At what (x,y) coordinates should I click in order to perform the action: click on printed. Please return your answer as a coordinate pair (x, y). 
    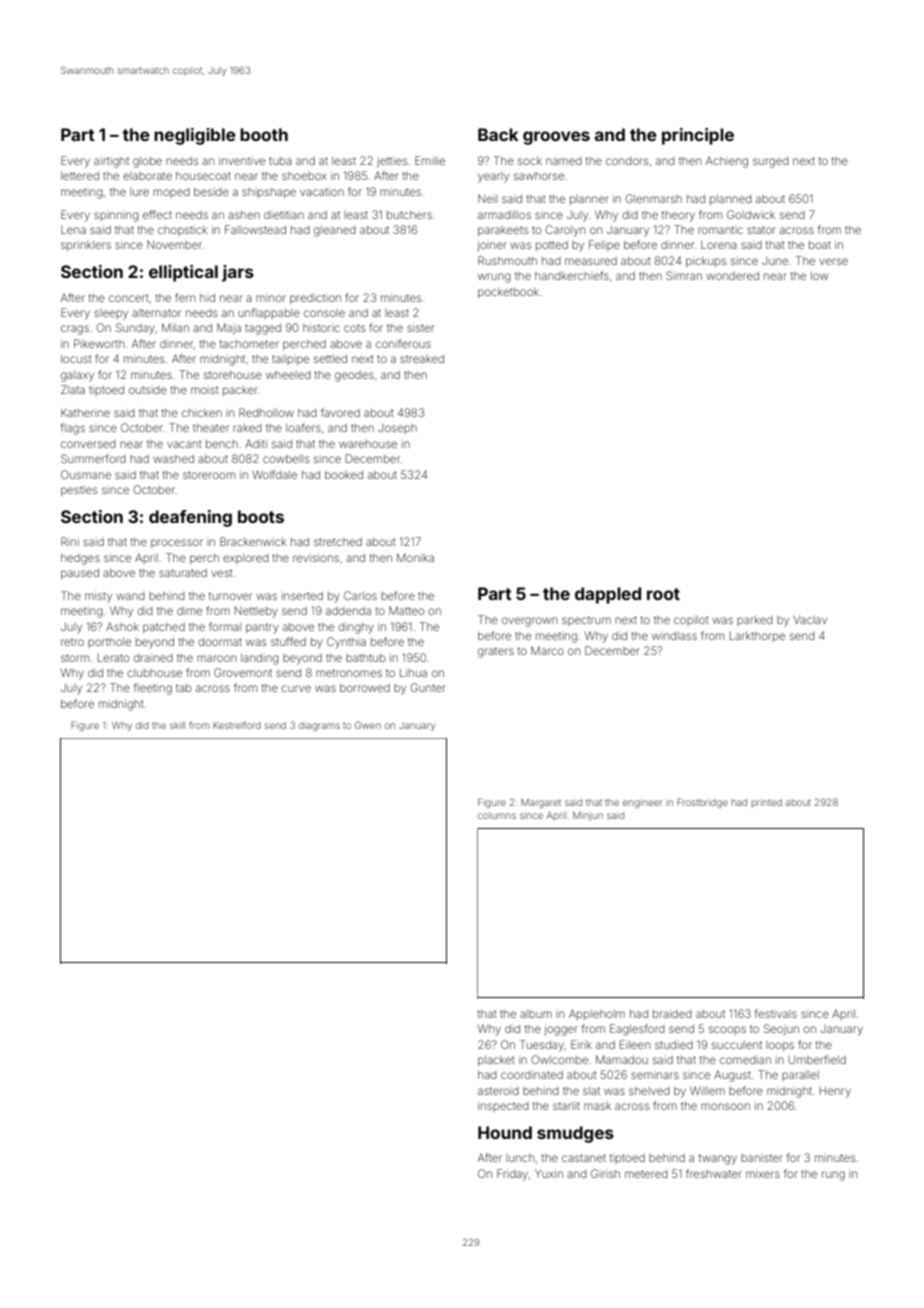
    Looking at the image, I should click on (767, 803).
